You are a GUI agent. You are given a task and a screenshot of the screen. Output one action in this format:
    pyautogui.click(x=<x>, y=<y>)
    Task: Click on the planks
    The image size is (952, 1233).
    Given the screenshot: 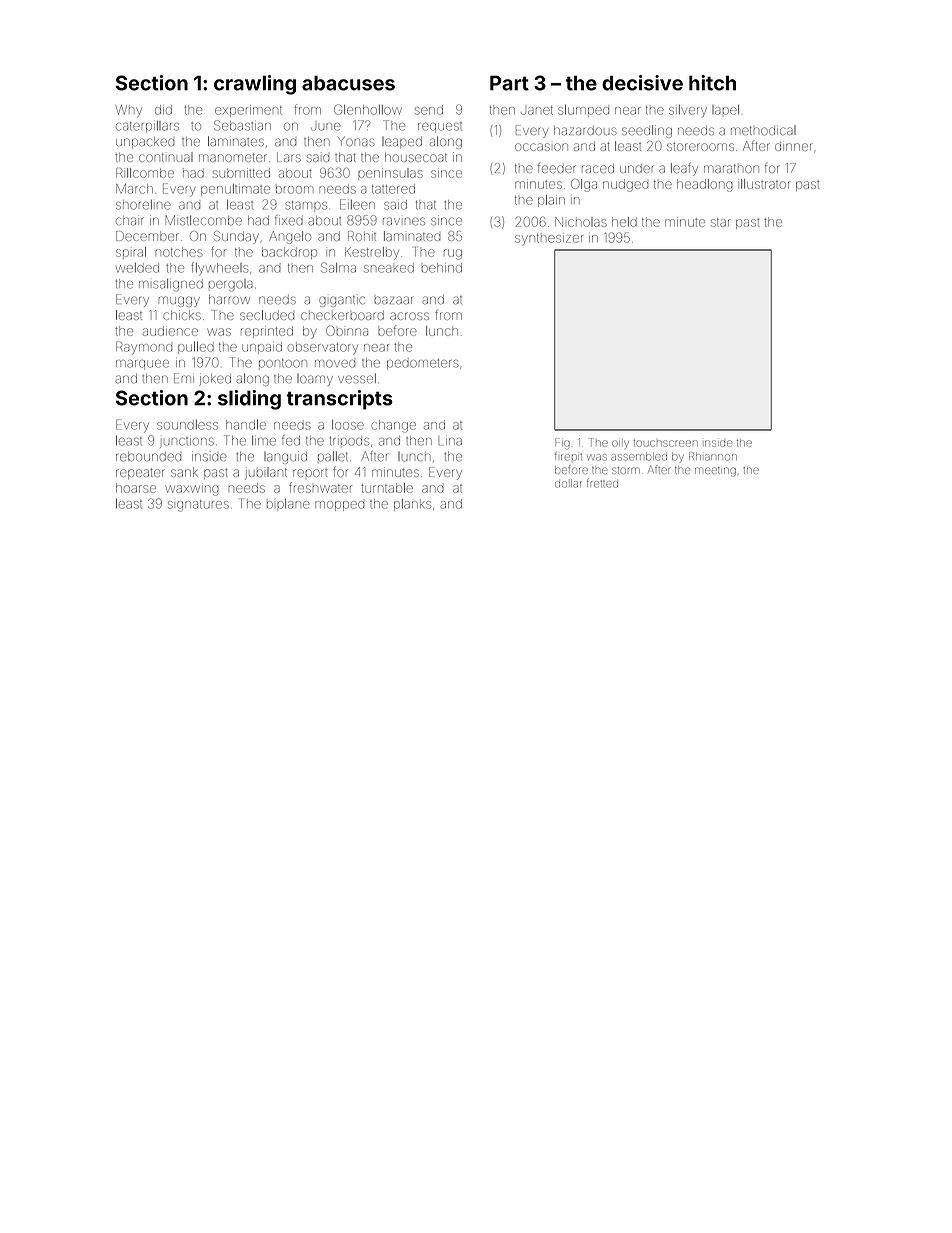 What is the action you would take?
    pyautogui.click(x=412, y=505)
